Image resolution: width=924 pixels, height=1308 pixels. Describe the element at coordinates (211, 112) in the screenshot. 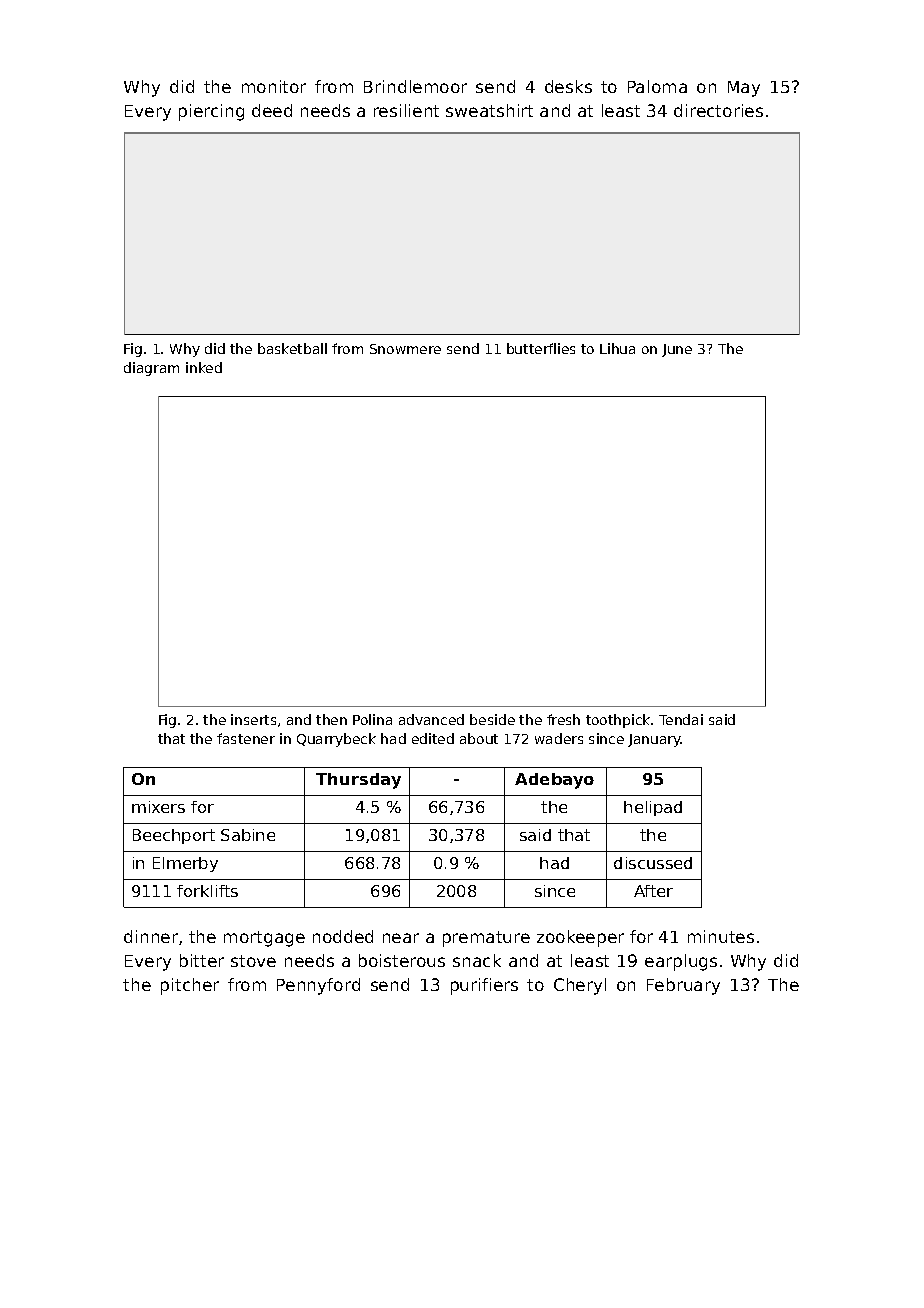

I see `piercing` at that location.
